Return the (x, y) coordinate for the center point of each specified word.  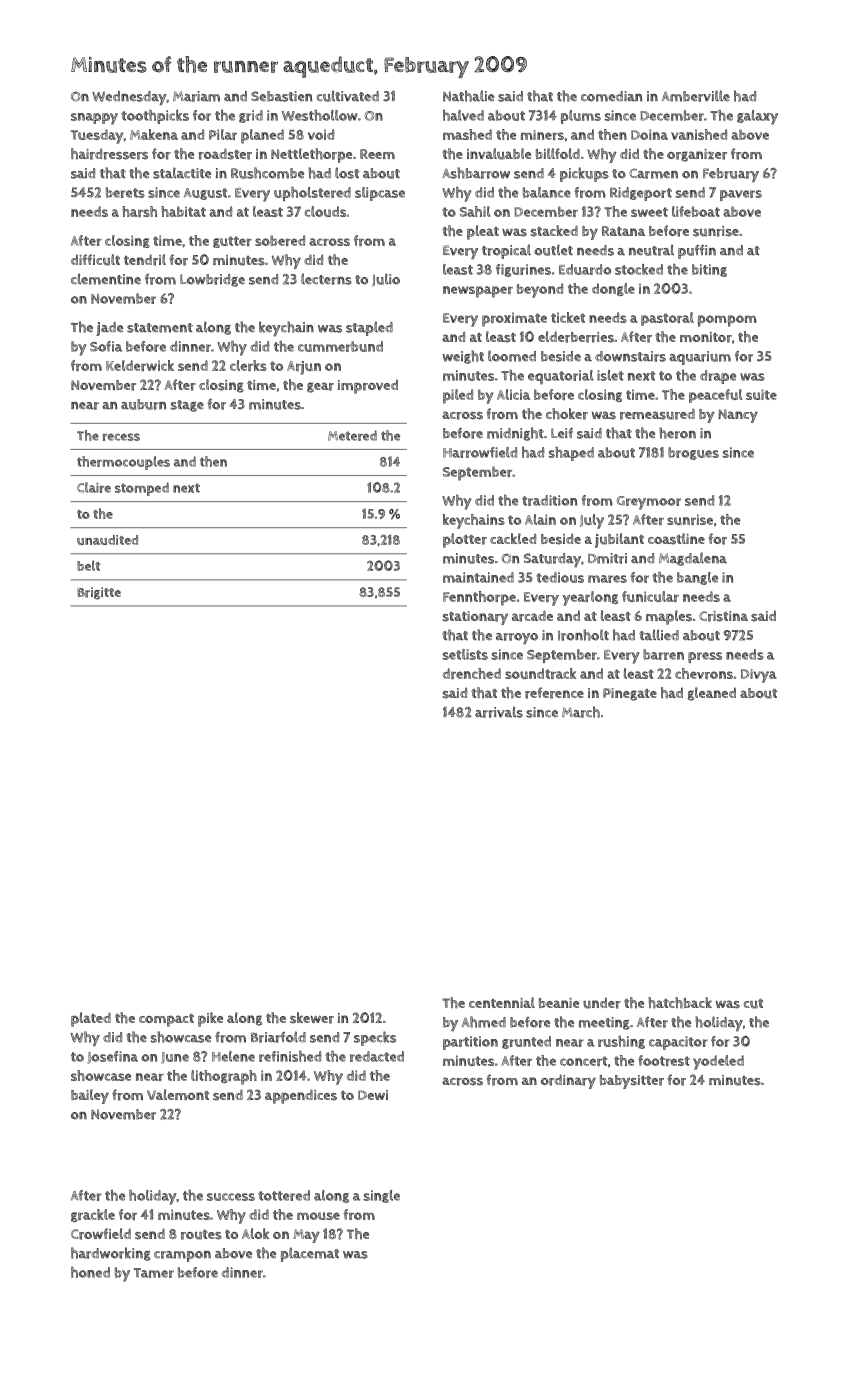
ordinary (568, 1081)
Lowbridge (212, 280)
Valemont (178, 1094)
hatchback (680, 1003)
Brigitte (99, 593)
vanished (699, 134)
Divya (759, 676)
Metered (352, 435)
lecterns (326, 279)
